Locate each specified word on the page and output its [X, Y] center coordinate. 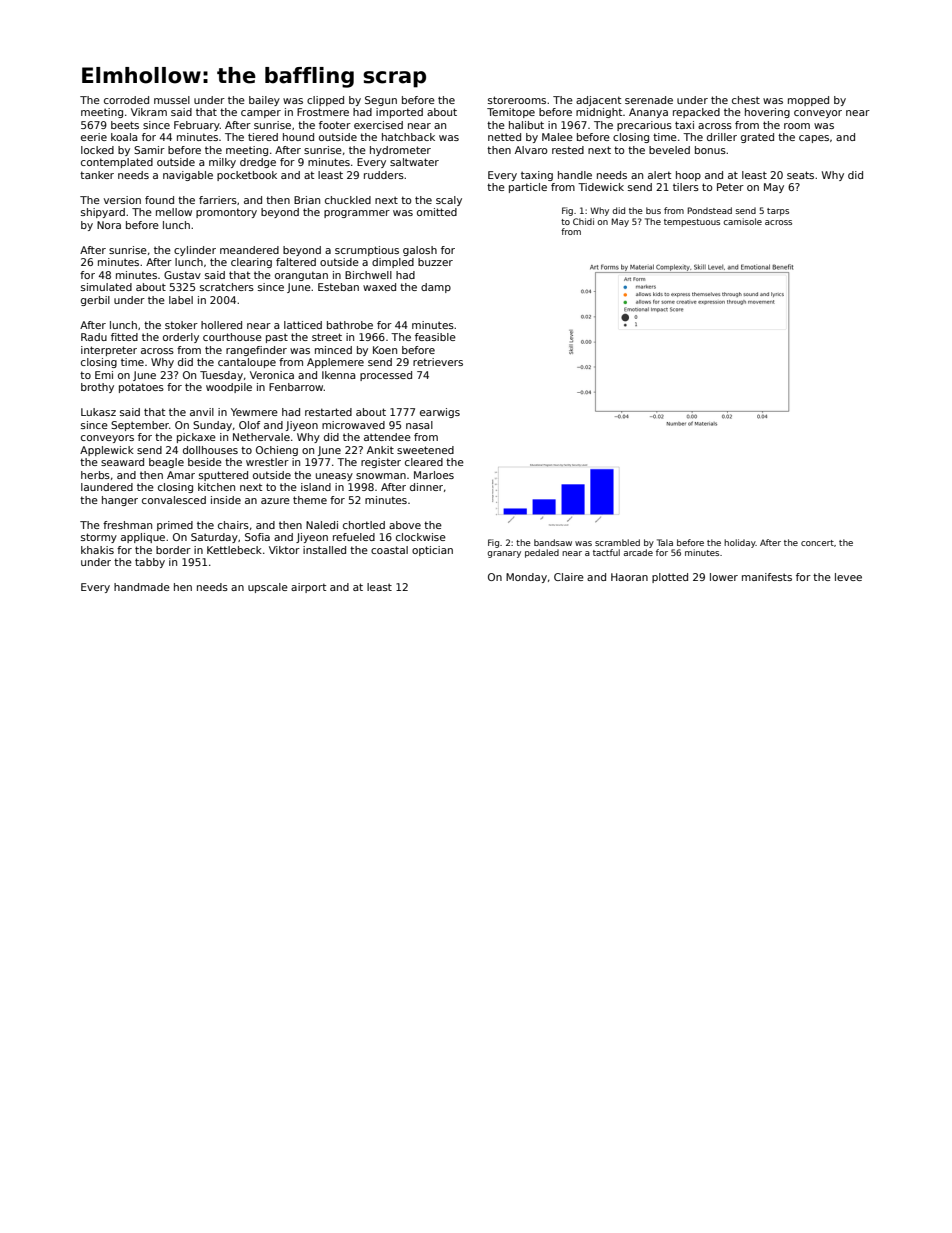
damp [436, 288]
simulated [106, 287]
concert [817, 543]
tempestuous [692, 223]
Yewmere [254, 412]
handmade [142, 587]
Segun [381, 101]
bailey [264, 101]
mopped [808, 101]
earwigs [440, 413]
